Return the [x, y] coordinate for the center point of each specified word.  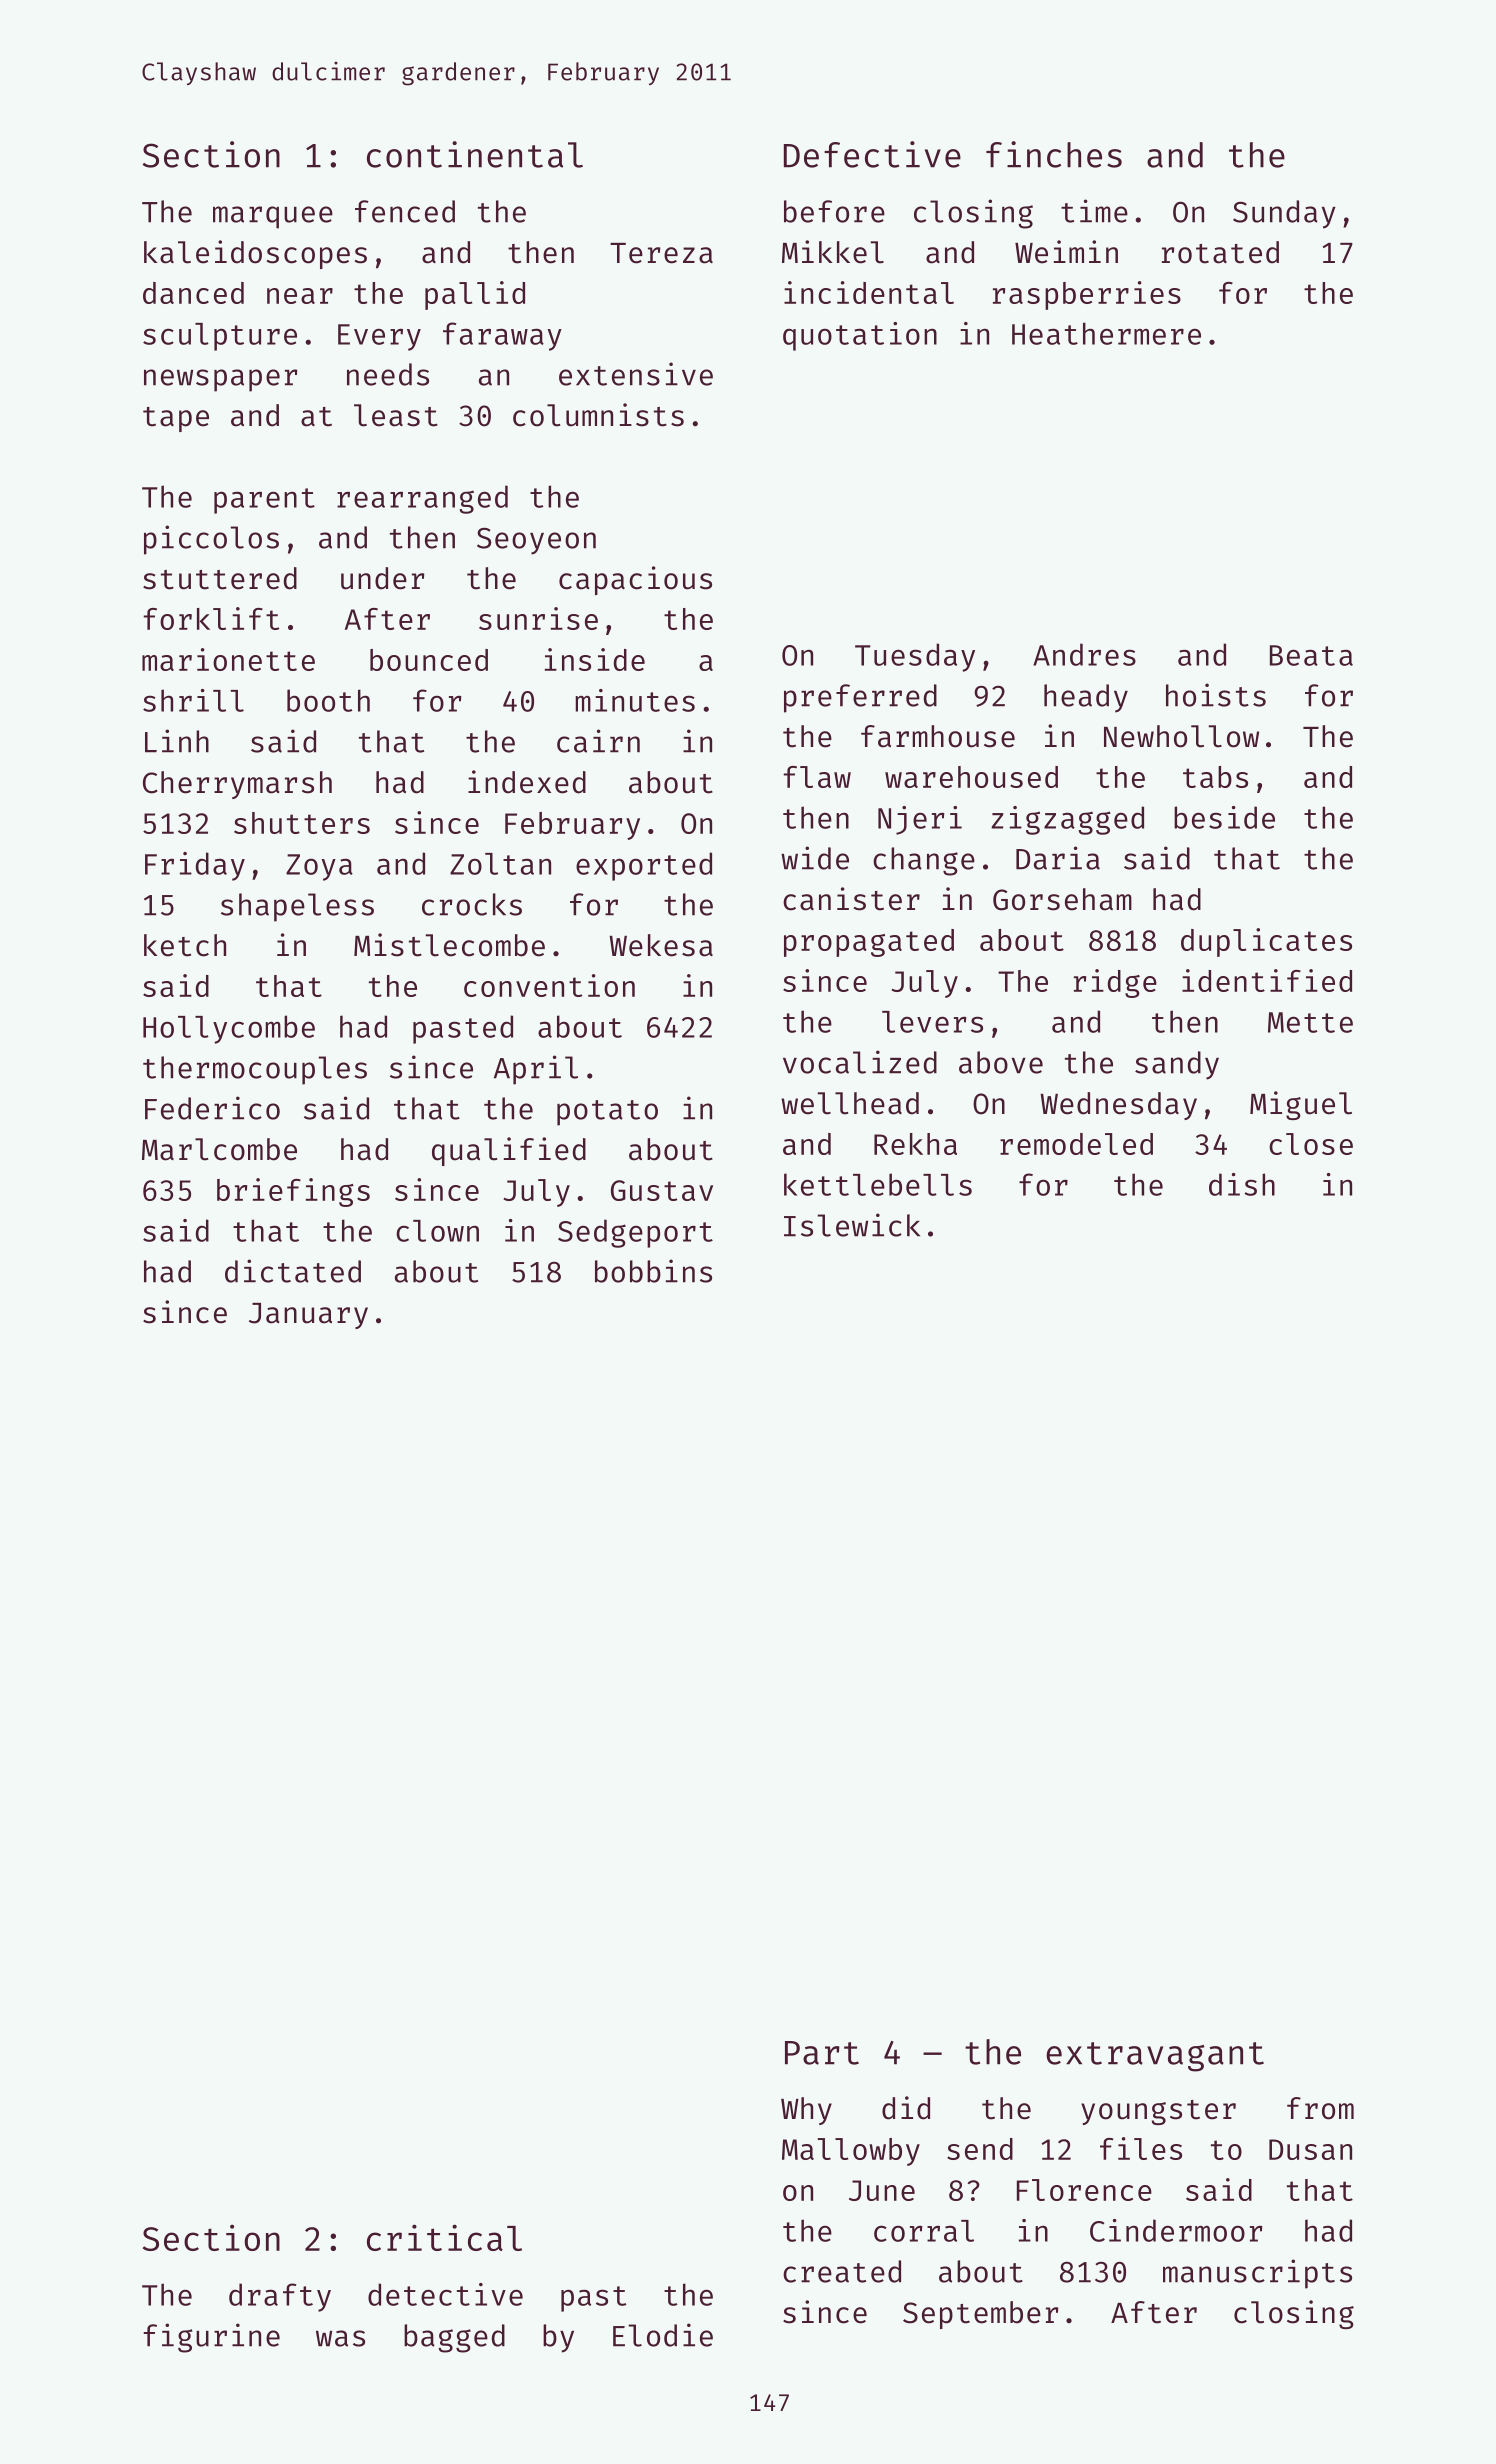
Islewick [852, 1225]
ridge [1115, 983]
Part [822, 2053]
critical [444, 2237]
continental [475, 154]
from [1320, 2108]
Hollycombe [229, 1029]
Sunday [1284, 214]
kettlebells [878, 1184]
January [308, 1316]
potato [607, 1113]
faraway [502, 336]
